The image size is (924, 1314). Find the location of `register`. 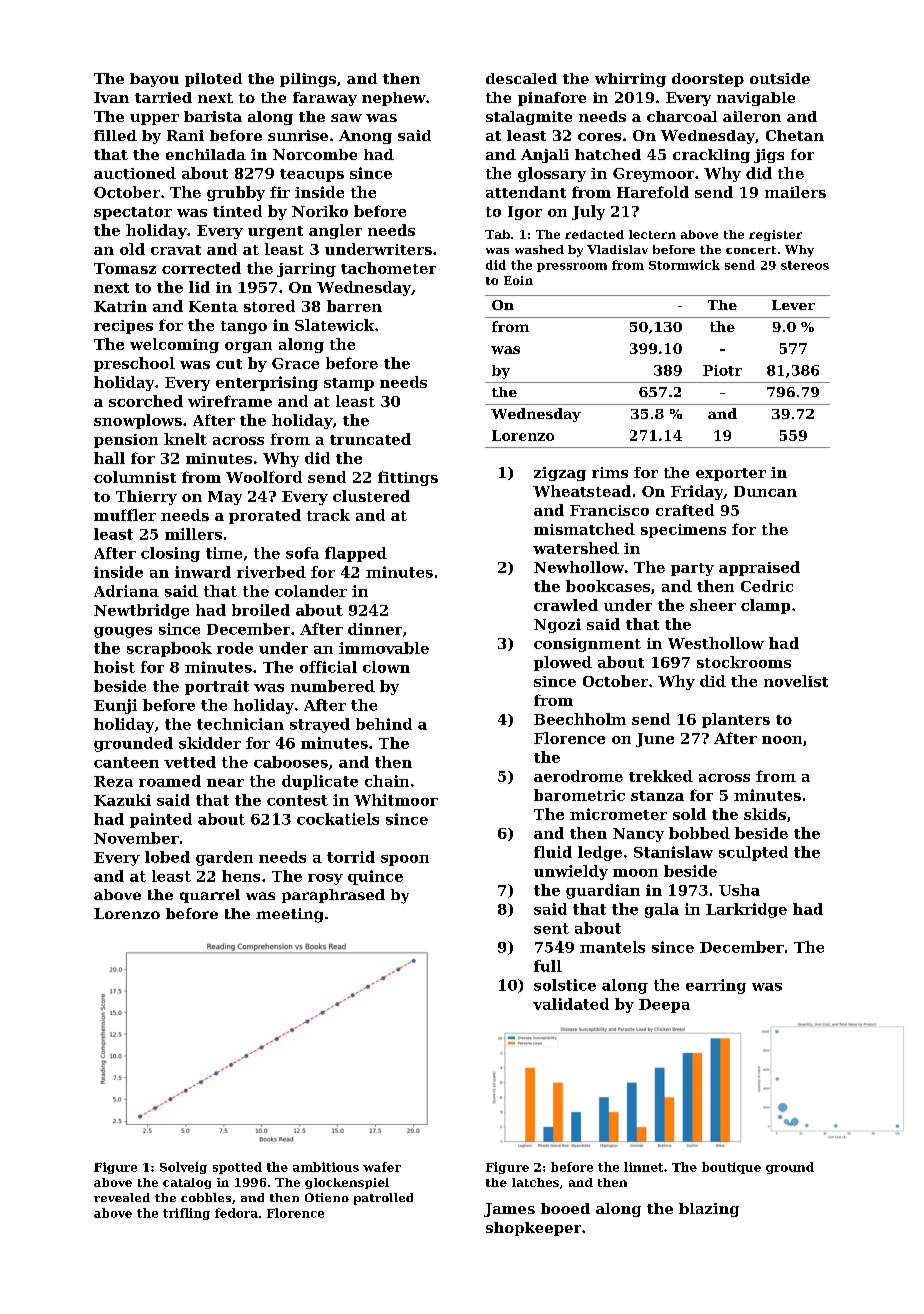

register is located at coordinates (775, 235).
